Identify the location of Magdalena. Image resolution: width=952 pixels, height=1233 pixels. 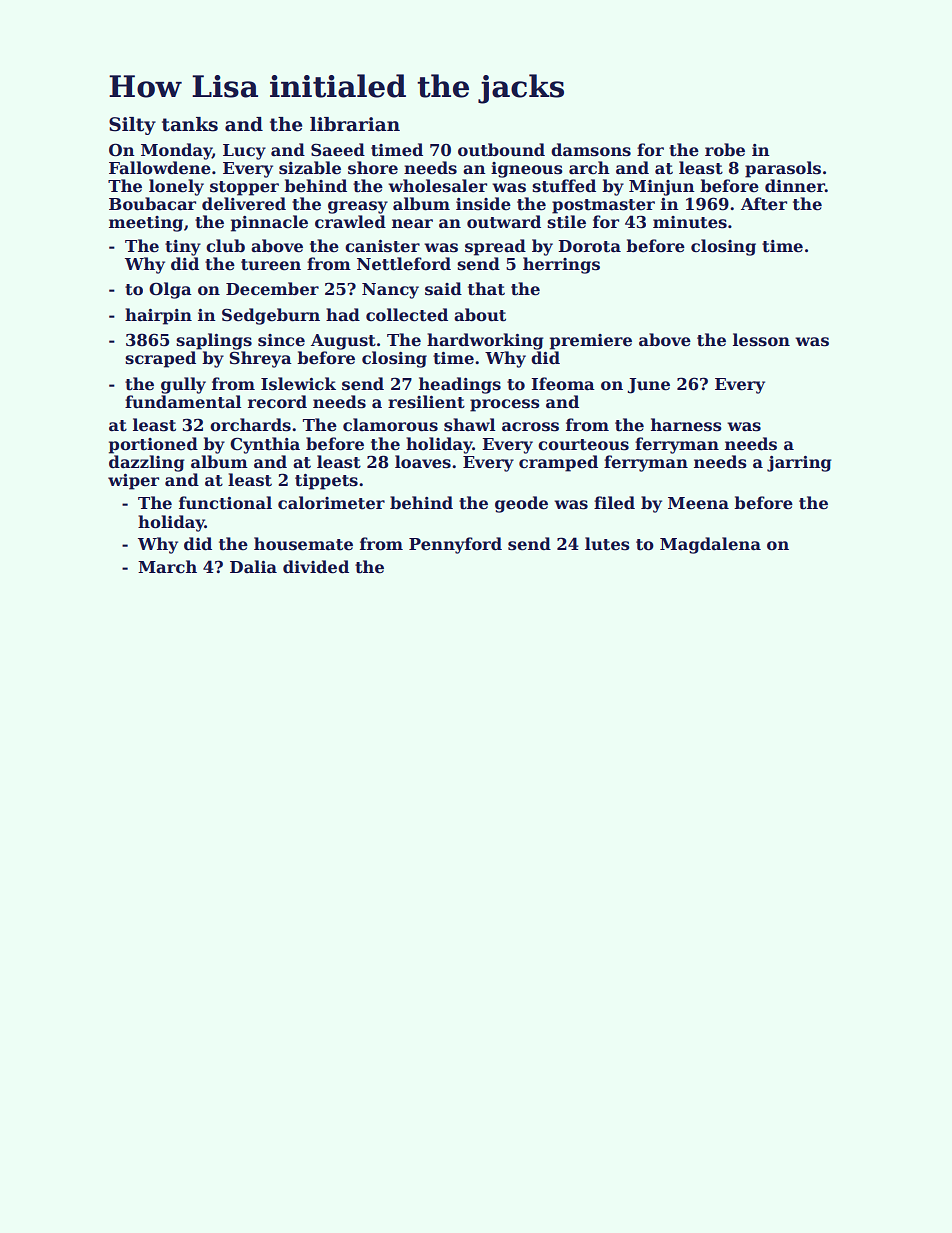
(710, 545).
